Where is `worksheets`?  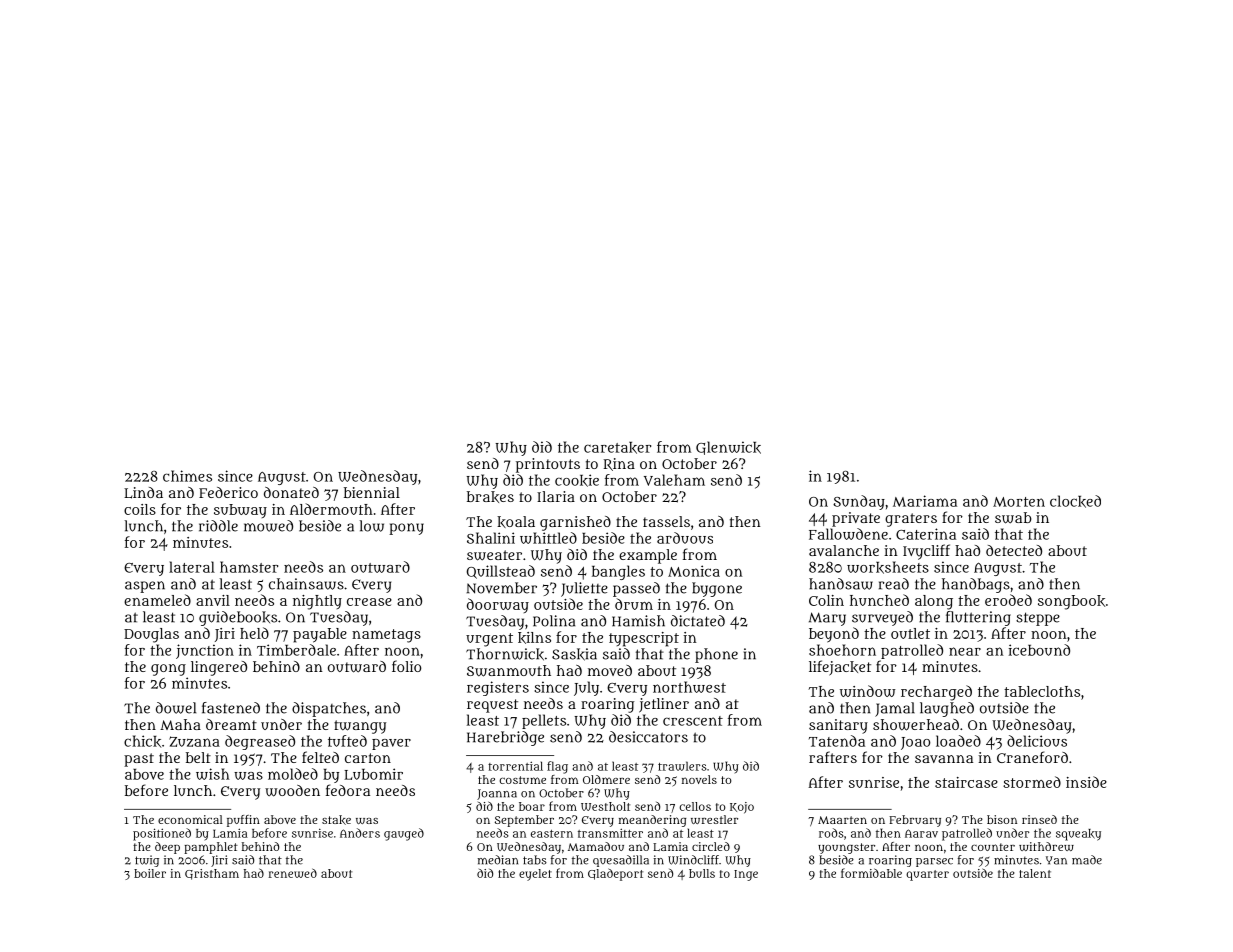 worksheets is located at coordinates (888, 567).
